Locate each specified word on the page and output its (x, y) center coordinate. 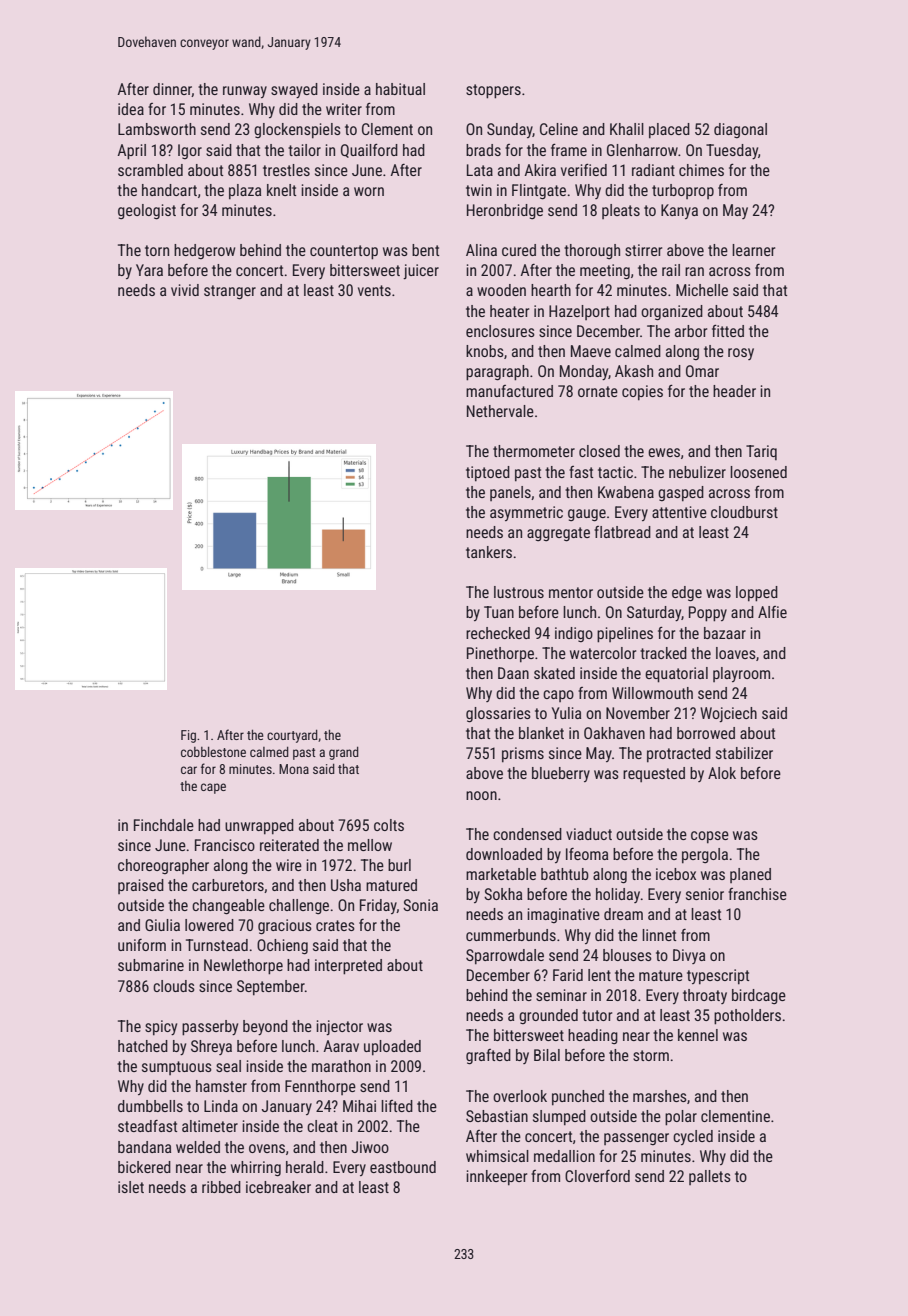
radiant (653, 170)
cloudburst (744, 512)
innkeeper (496, 1178)
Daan (513, 673)
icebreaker (278, 1187)
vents (374, 290)
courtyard (292, 736)
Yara (149, 270)
